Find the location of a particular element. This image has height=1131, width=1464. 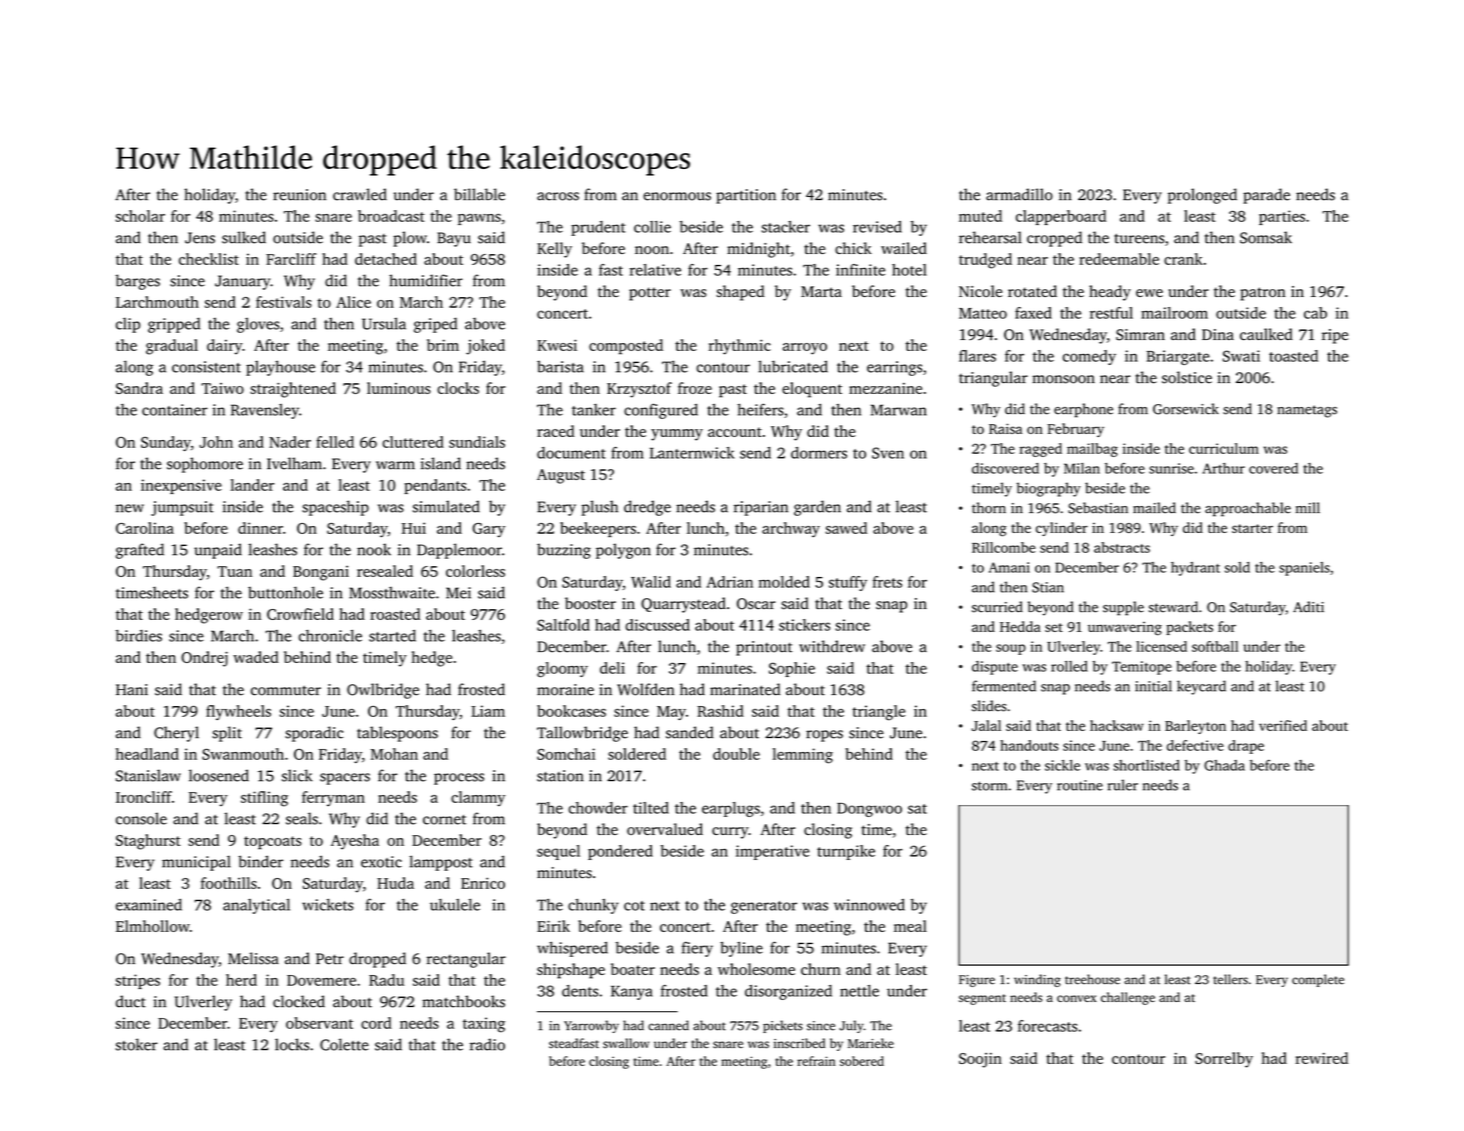

triangle is located at coordinates (878, 713).
